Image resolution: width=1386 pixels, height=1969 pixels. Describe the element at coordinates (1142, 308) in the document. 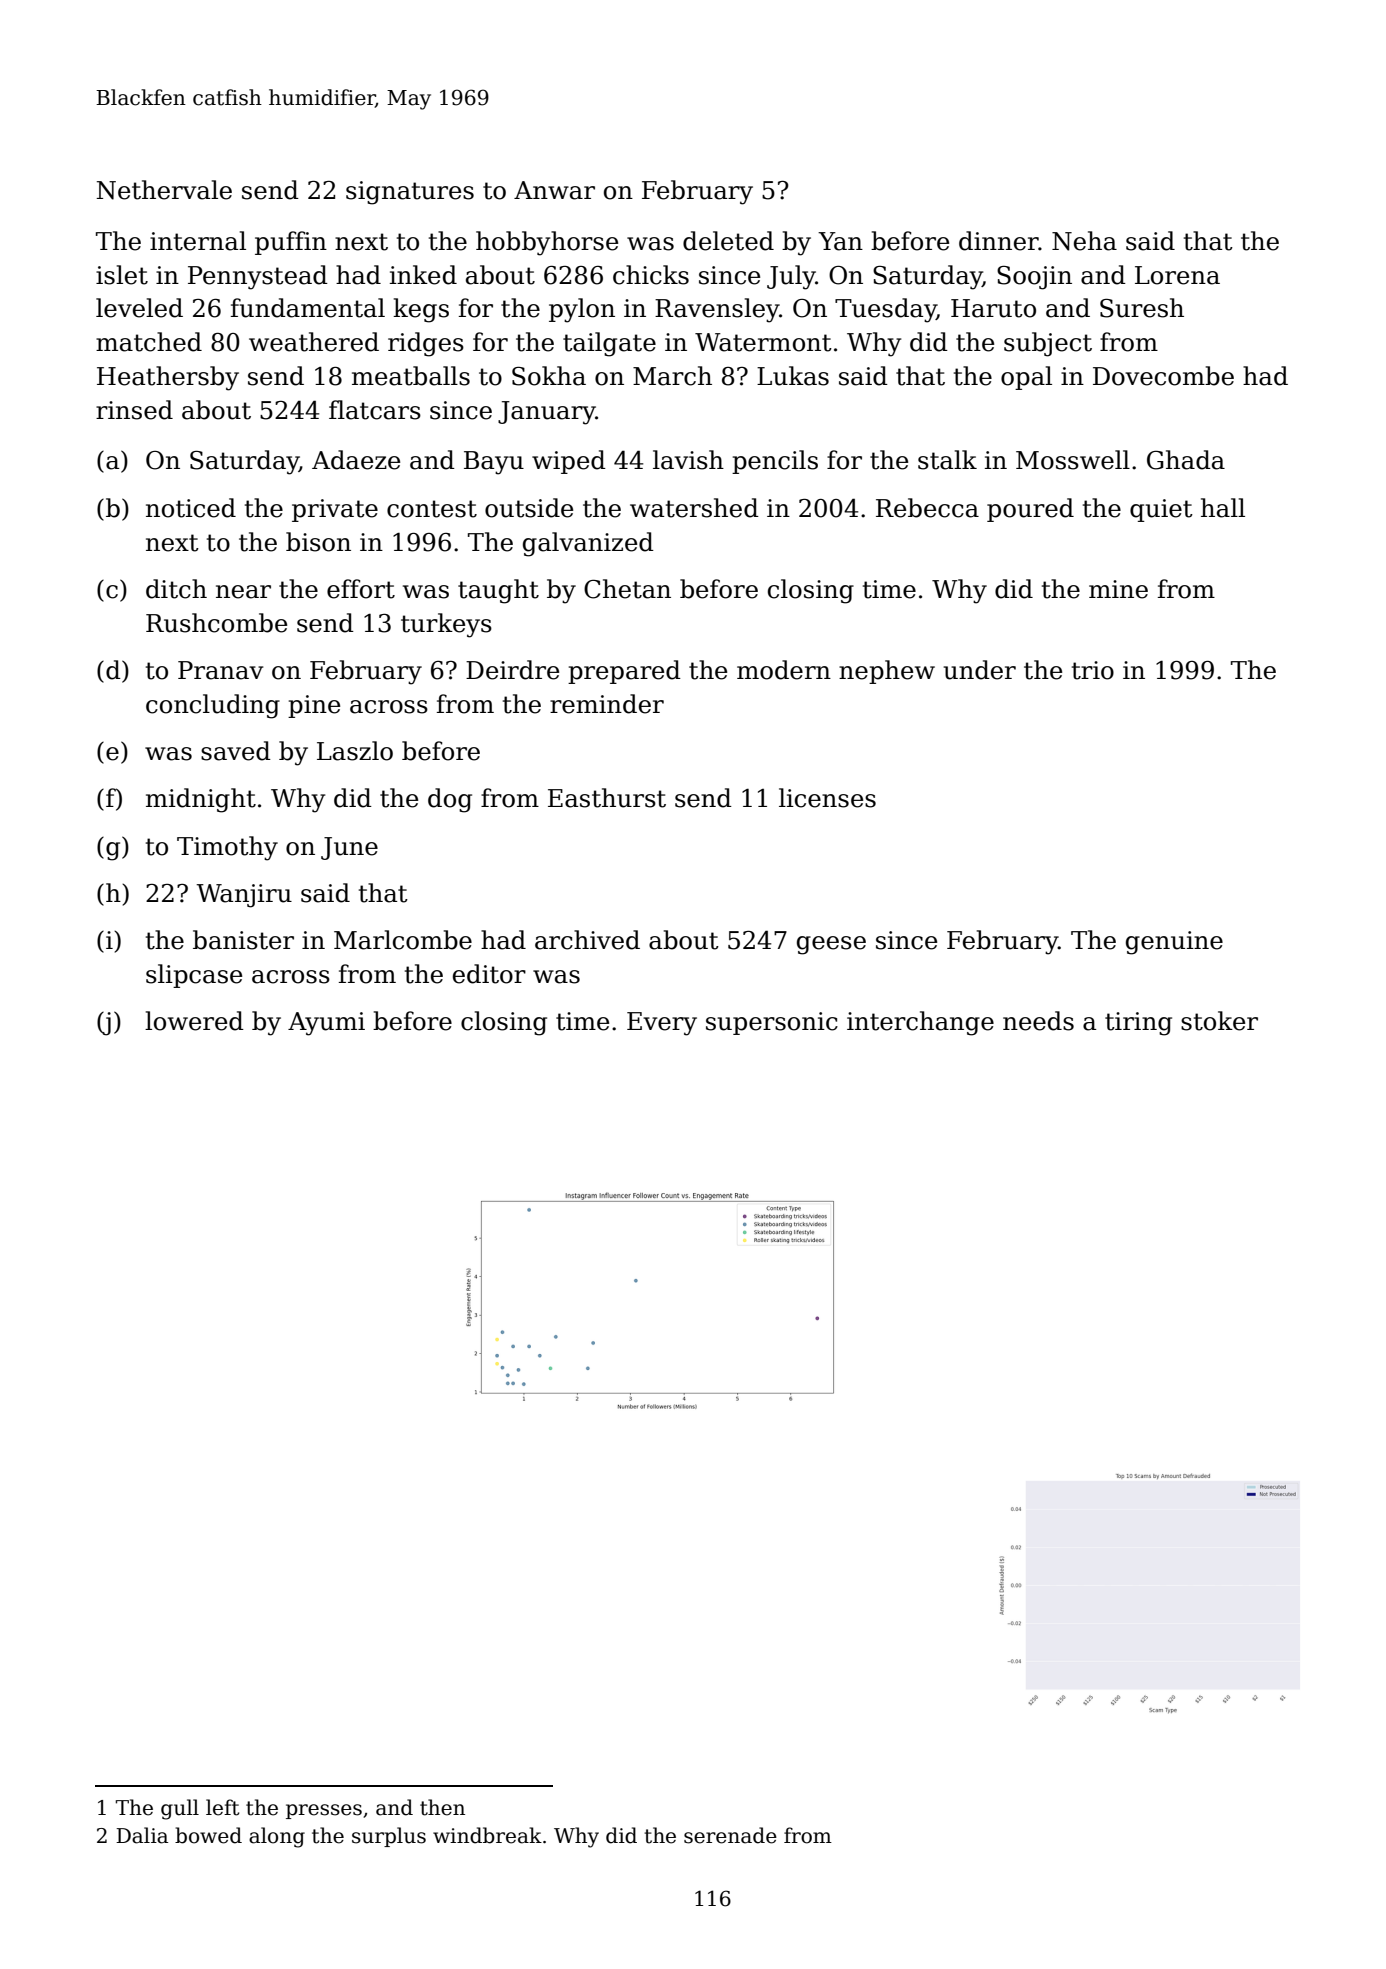

I see `Suresh` at that location.
